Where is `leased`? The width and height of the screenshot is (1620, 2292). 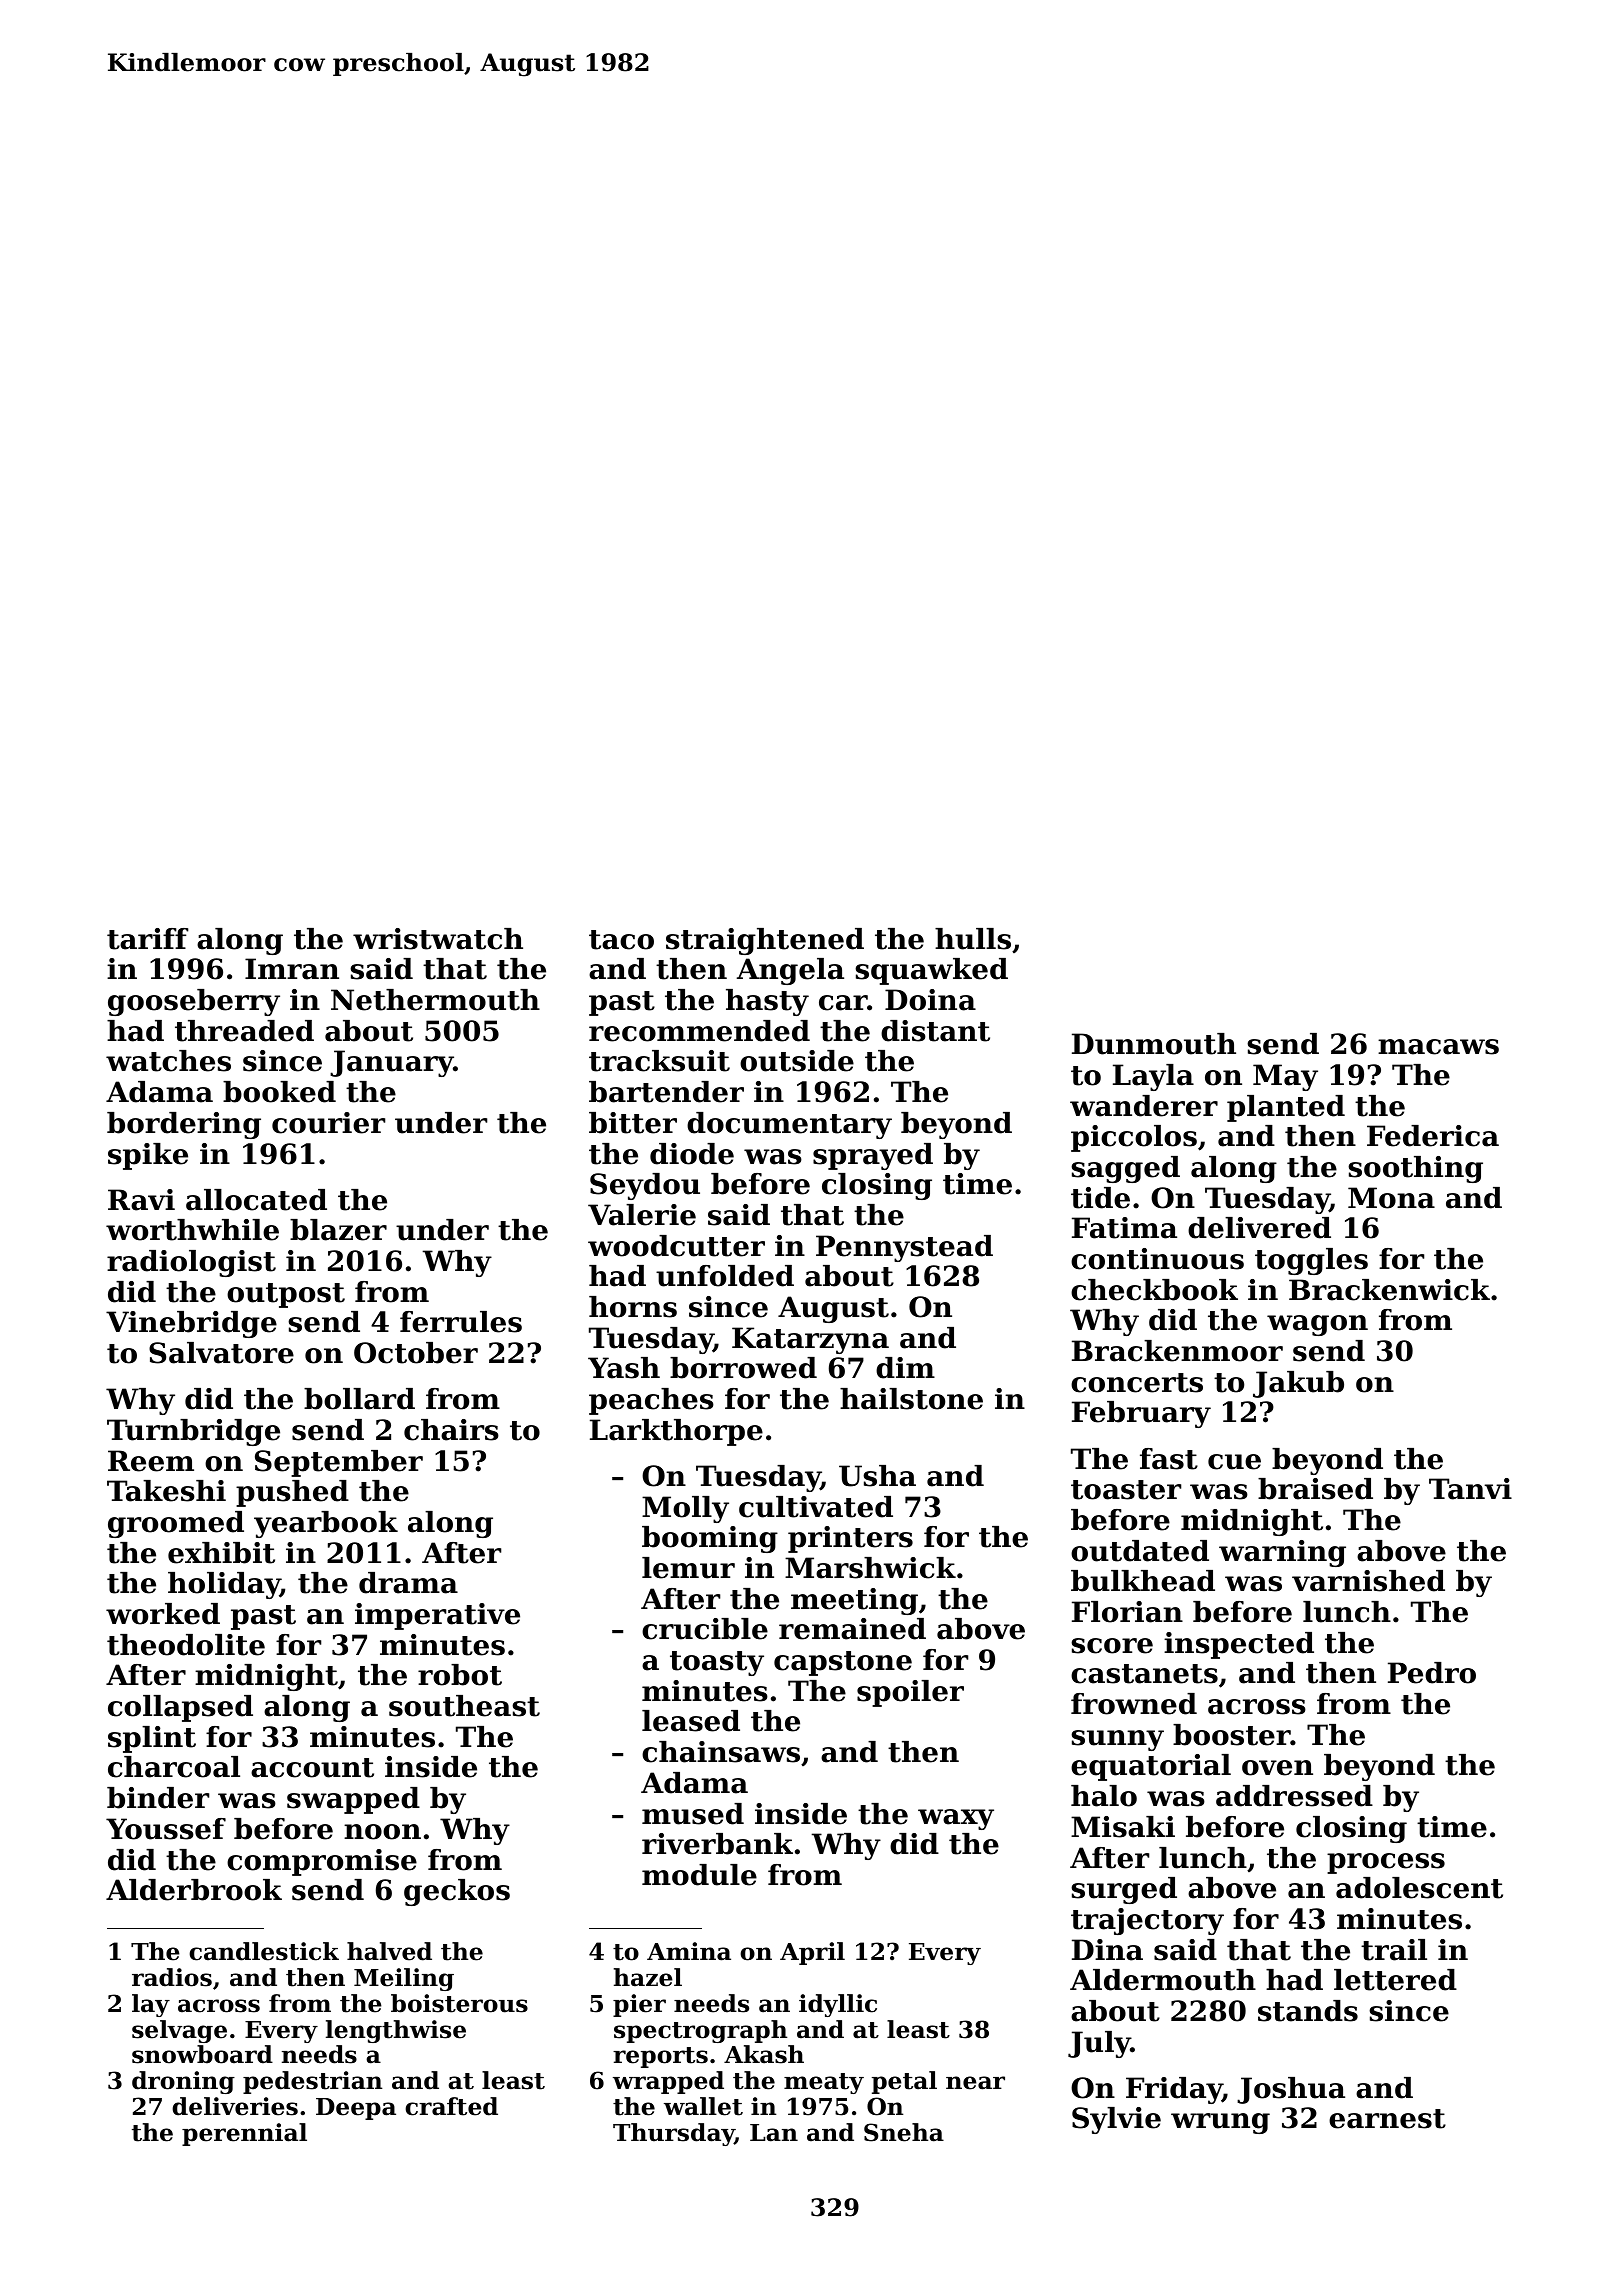
leased is located at coordinates (691, 1721).
